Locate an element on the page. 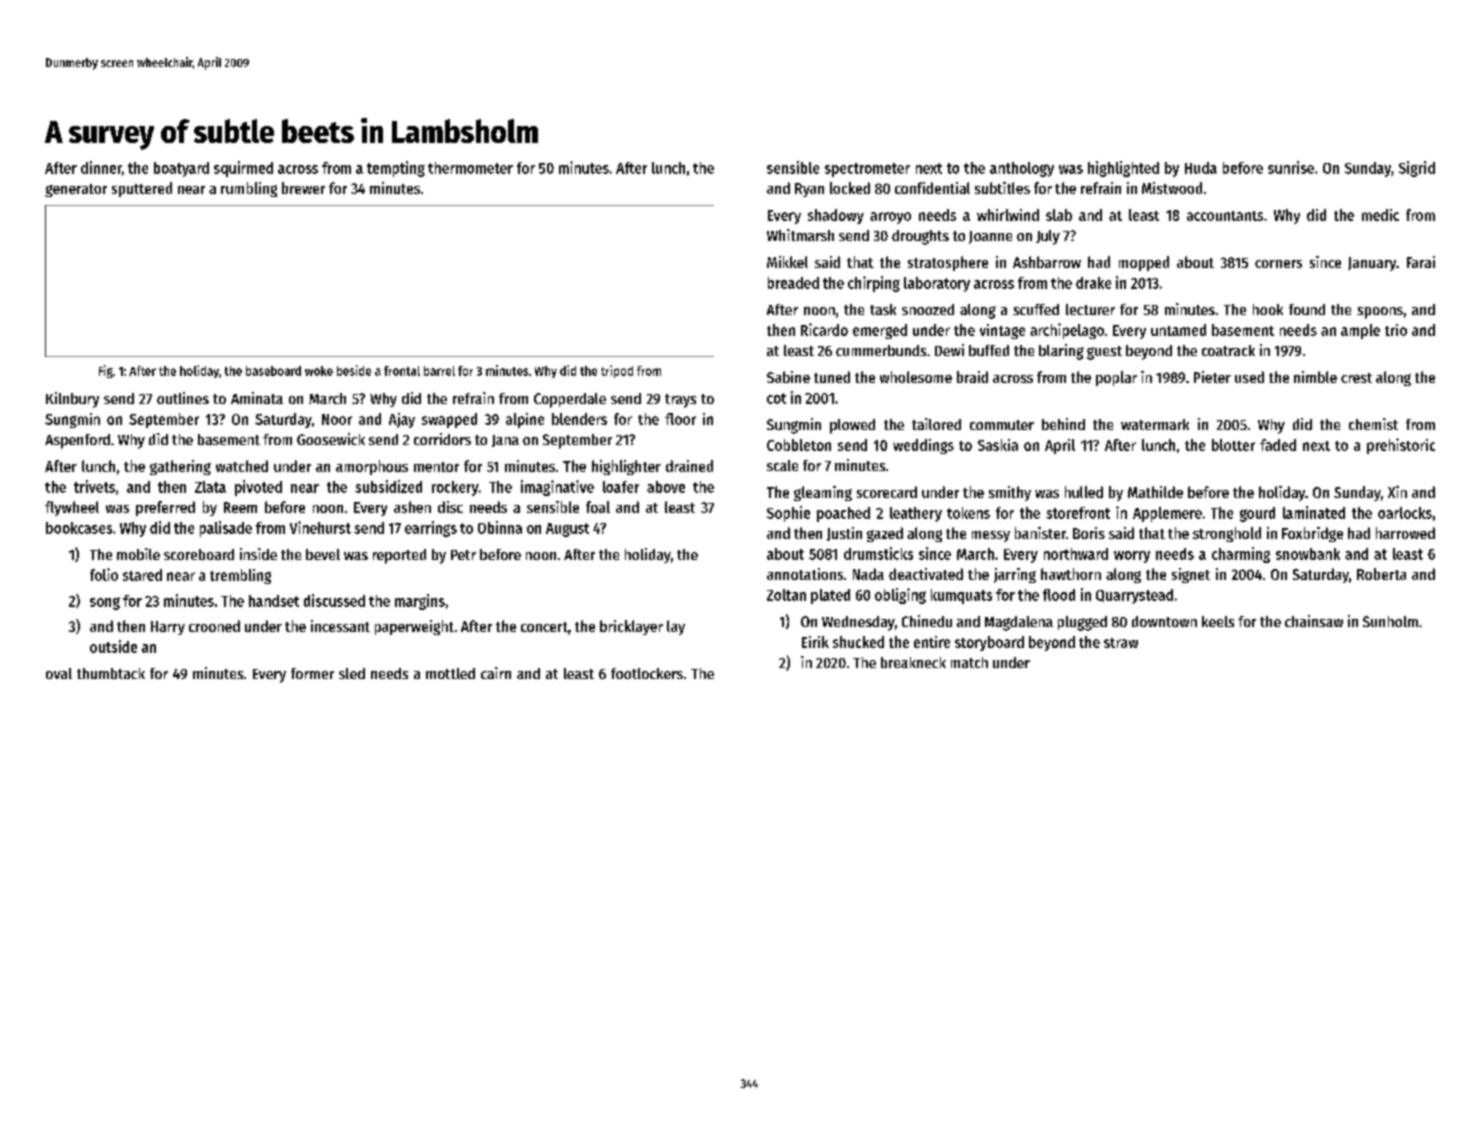 The image size is (1481, 1145). Zoltan is located at coordinates (786, 595).
